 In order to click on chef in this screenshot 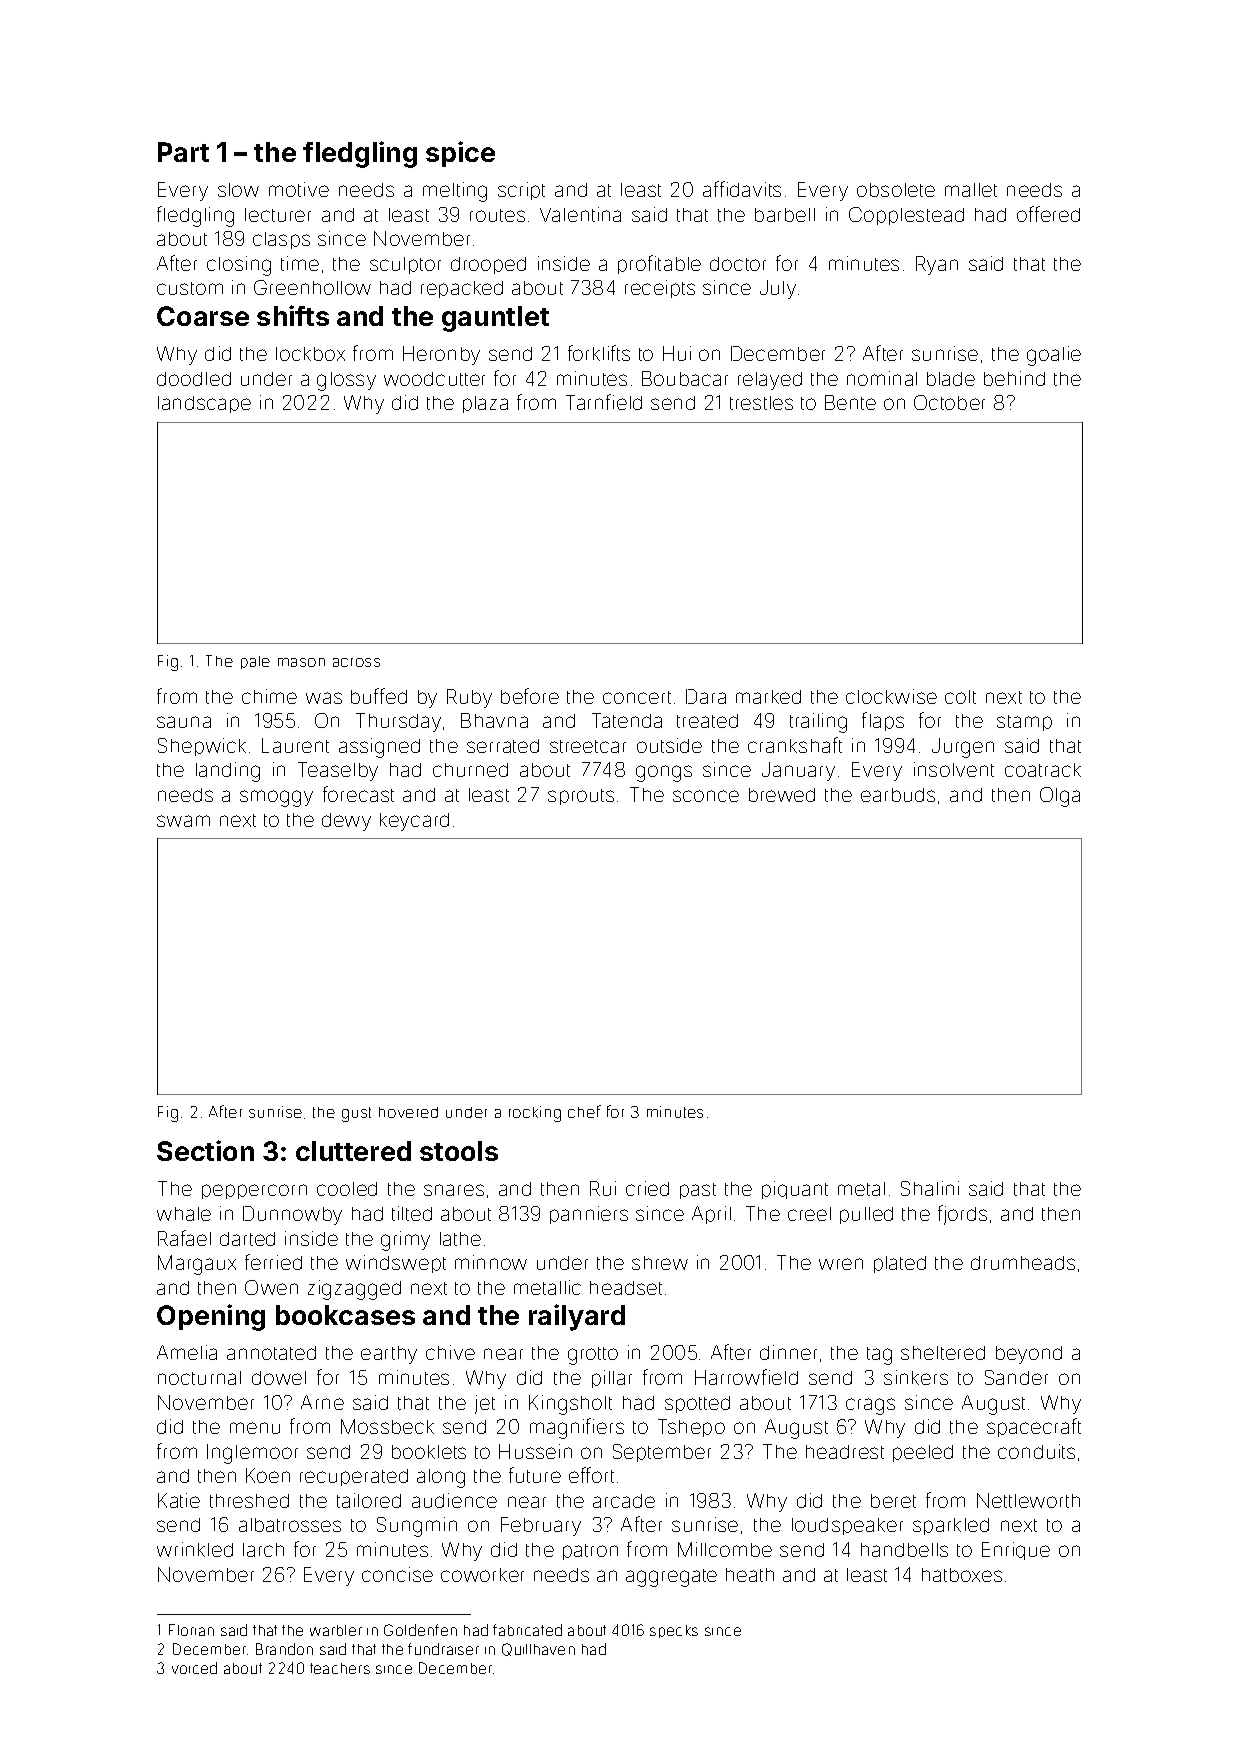, I will do `click(584, 1111)`.
